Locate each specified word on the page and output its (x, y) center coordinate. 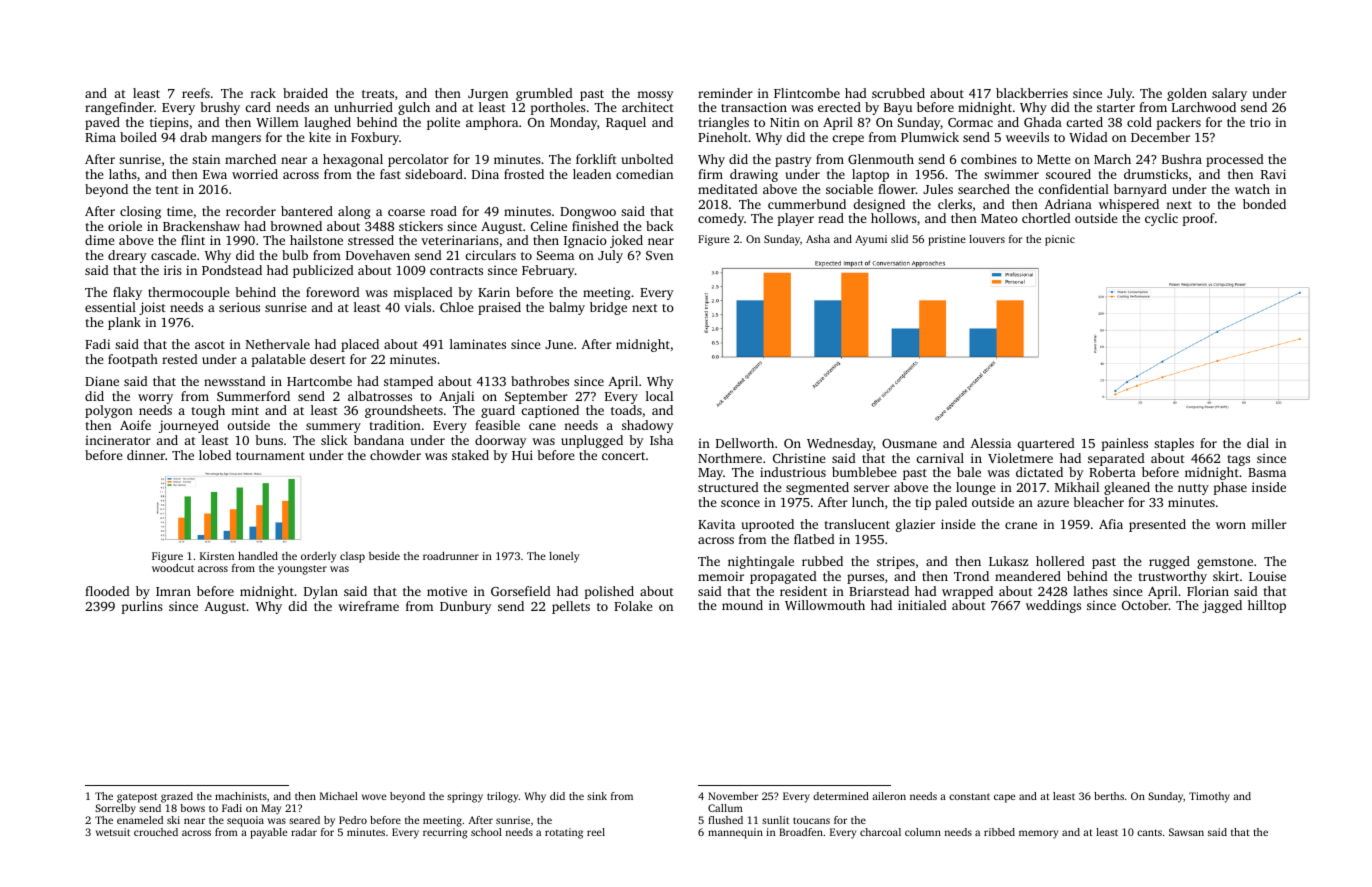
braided (305, 93)
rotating (564, 833)
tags (1238, 460)
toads (626, 410)
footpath (133, 360)
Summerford (253, 396)
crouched (156, 832)
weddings (1053, 606)
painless (1124, 444)
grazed (177, 797)
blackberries (1032, 93)
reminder (725, 93)
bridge (608, 308)
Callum (725, 808)
